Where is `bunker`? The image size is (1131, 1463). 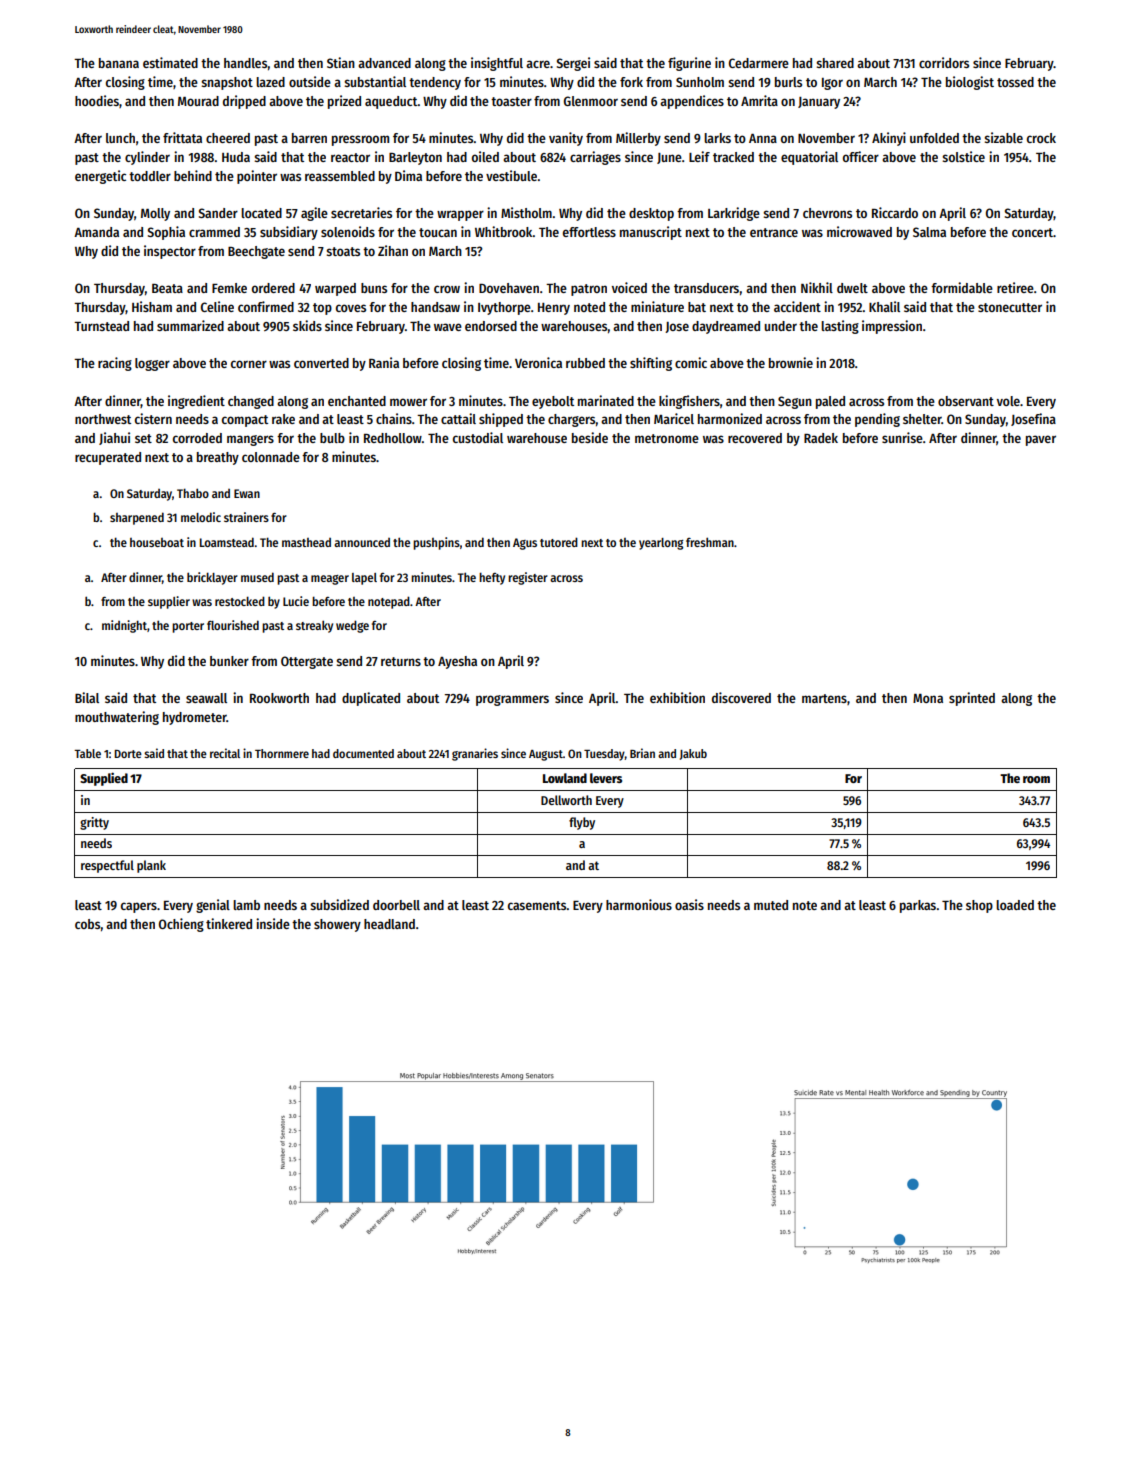 bunker is located at coordinates (229, 661).
